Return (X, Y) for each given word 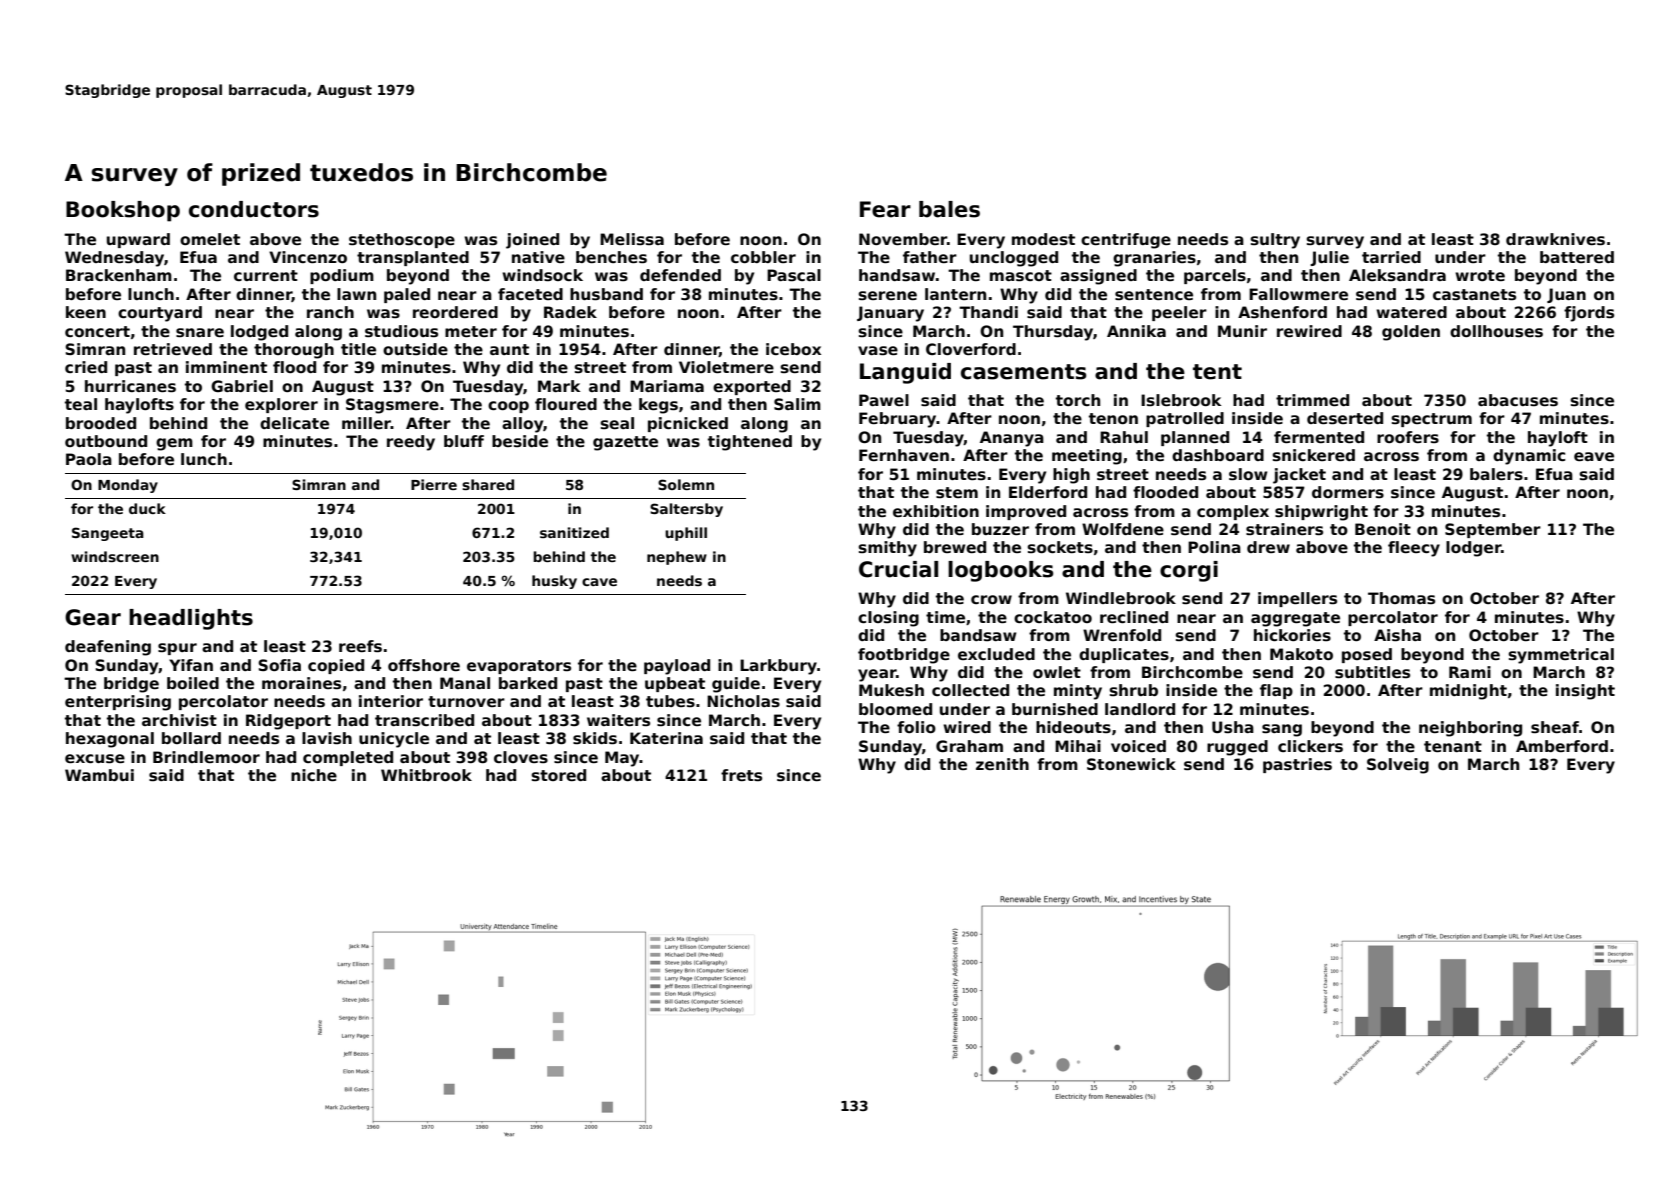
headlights (191, 619)
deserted (1345, 418)
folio (916, 727)
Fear (885, 209)
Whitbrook (426, 775)
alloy (522, 425)
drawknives (1555, 239)
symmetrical (1561, 656)
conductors (254, 209)
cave (599, 582)
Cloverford (971, 349)
